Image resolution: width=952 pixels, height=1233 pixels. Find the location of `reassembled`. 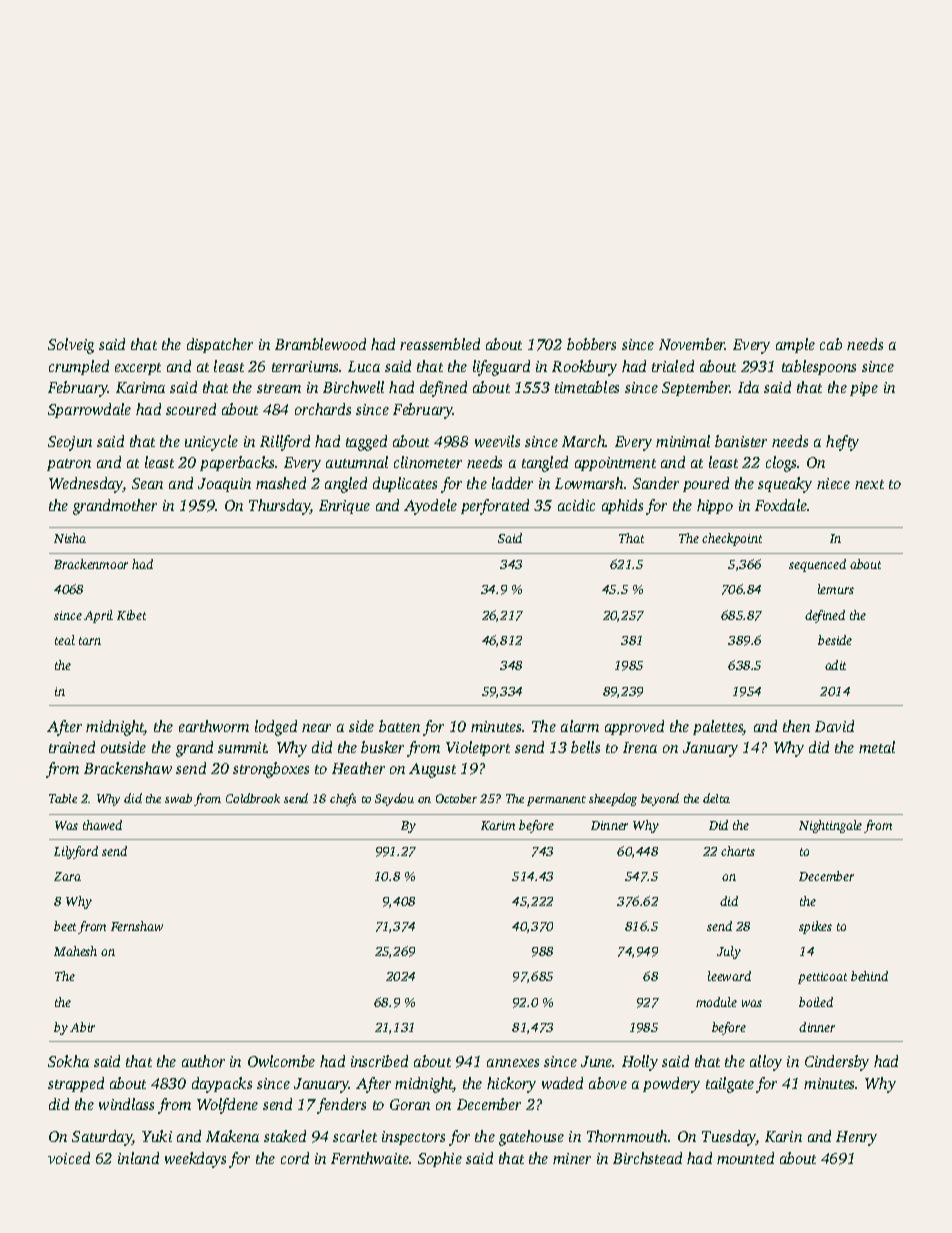

reassembled is located at coordinates (440, 344).
